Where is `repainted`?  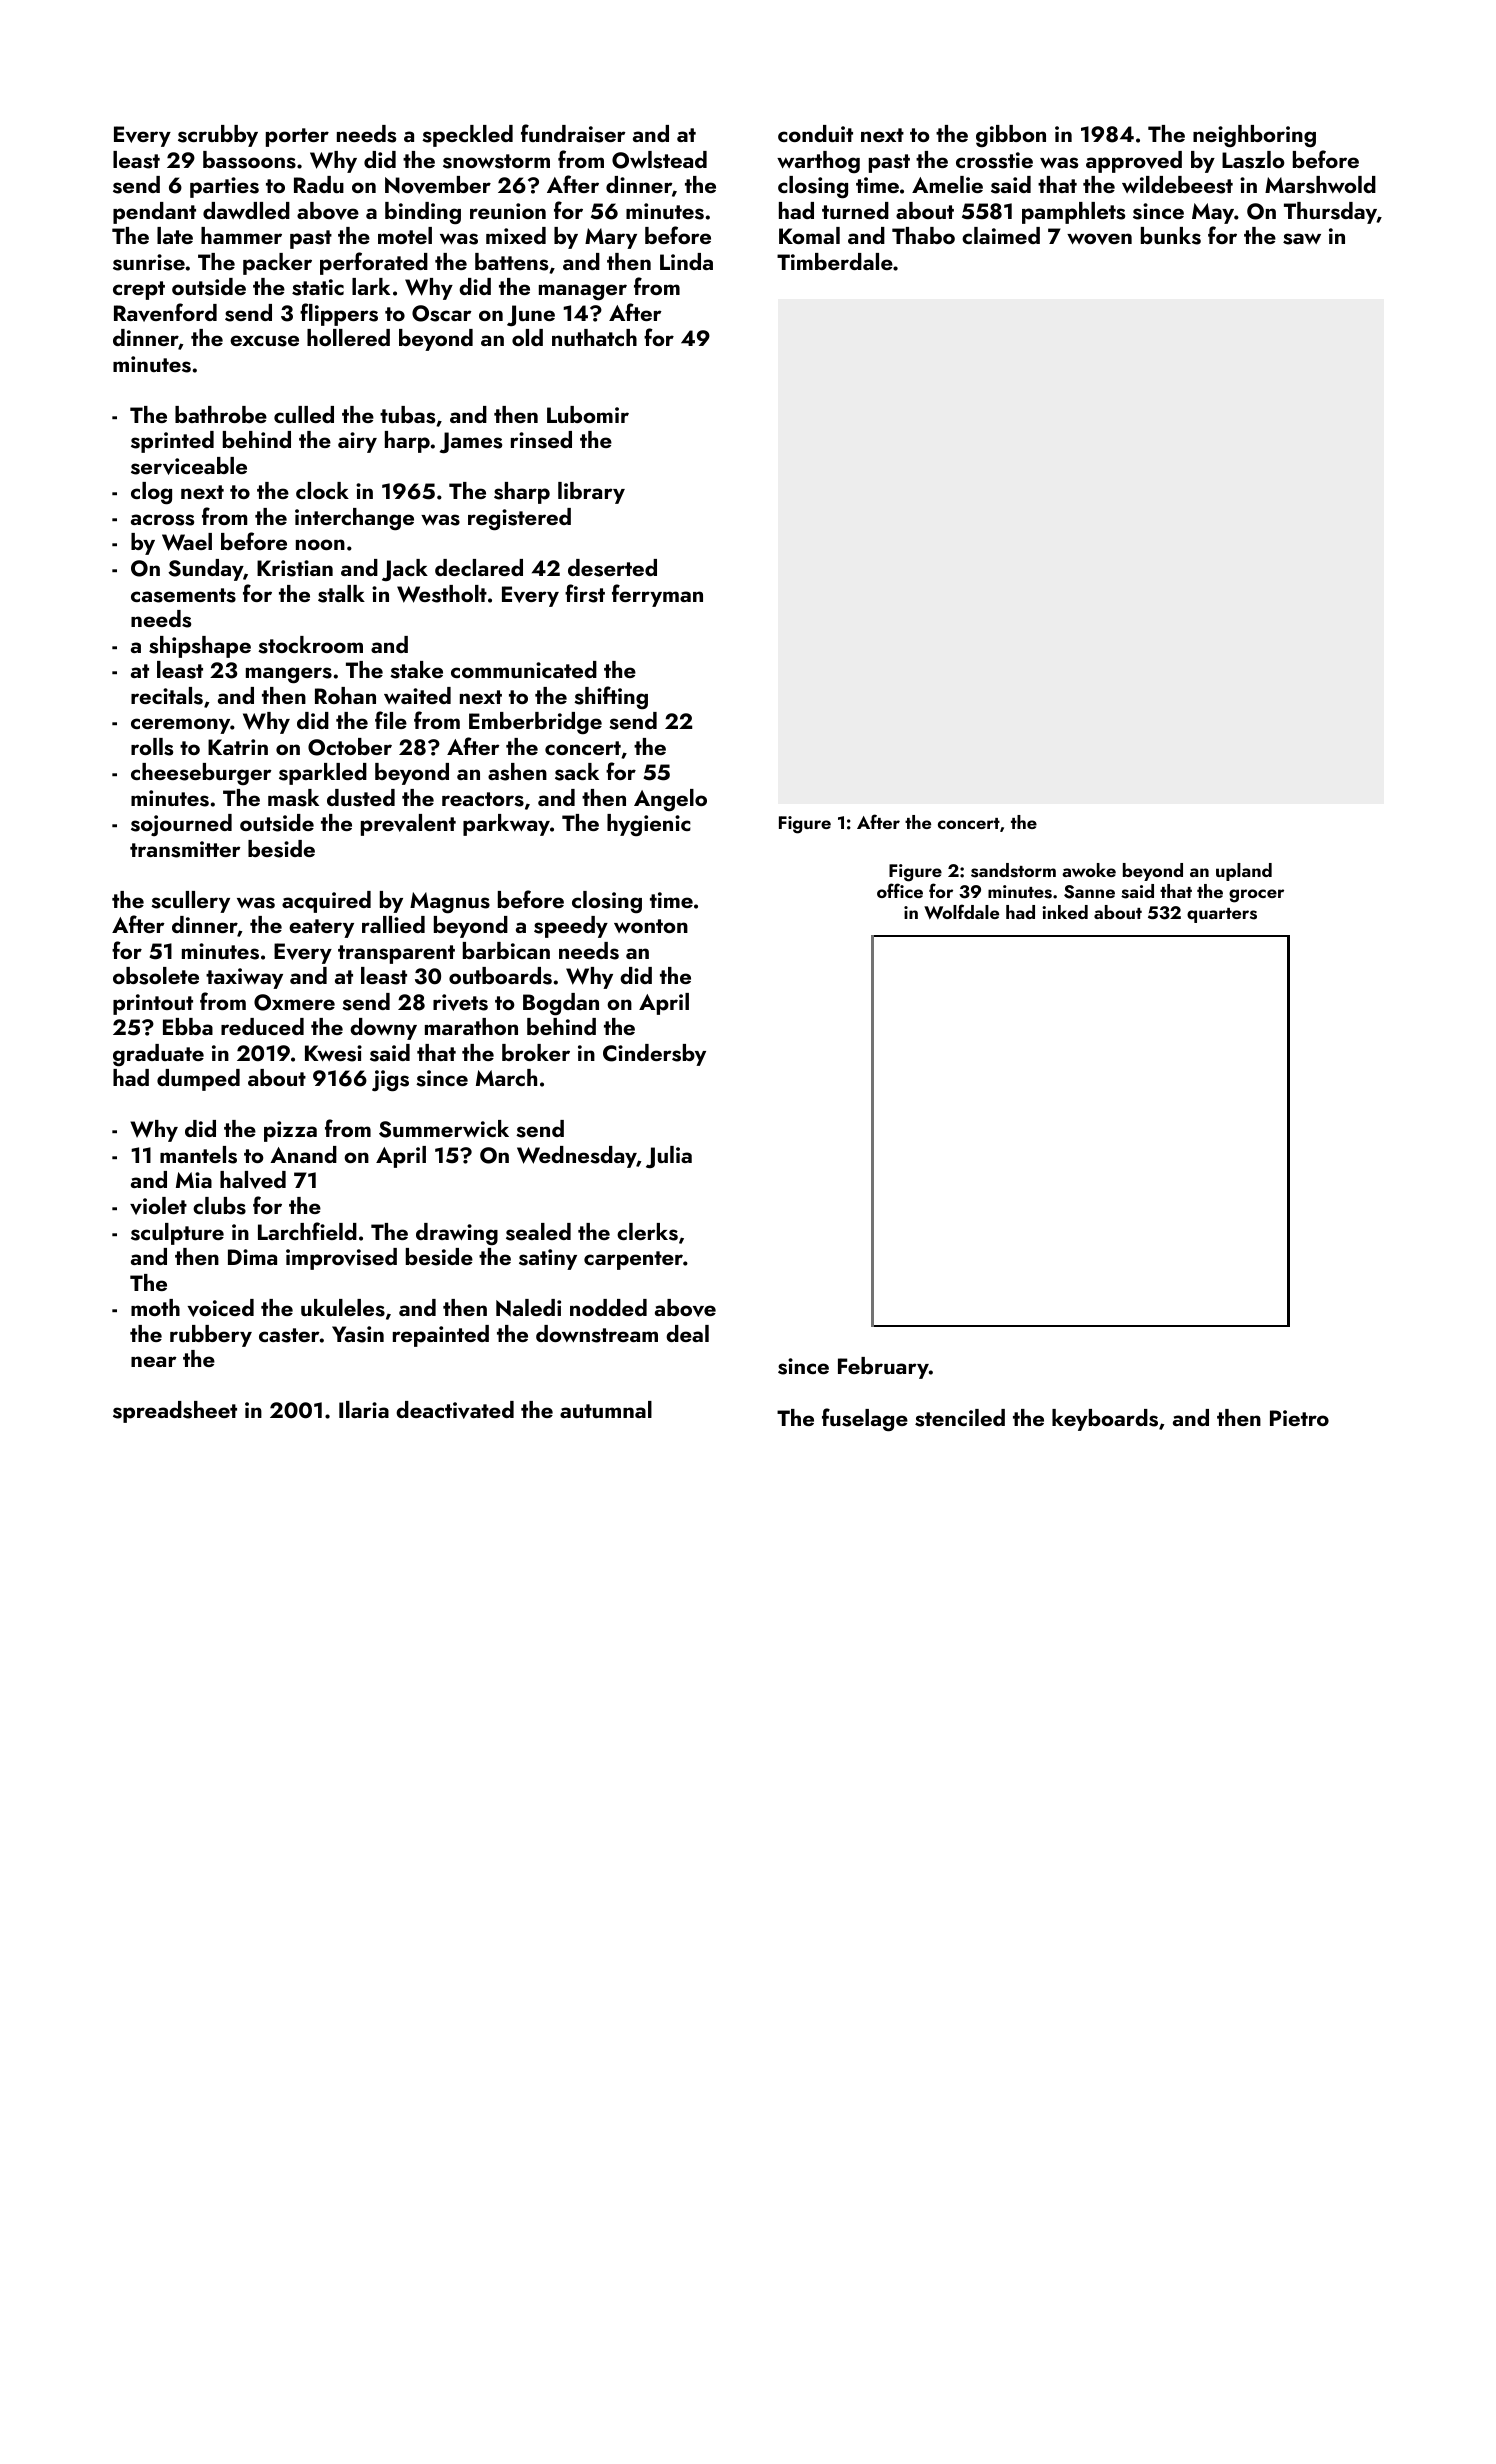 repainted is located at coordinates (441, 1336).
